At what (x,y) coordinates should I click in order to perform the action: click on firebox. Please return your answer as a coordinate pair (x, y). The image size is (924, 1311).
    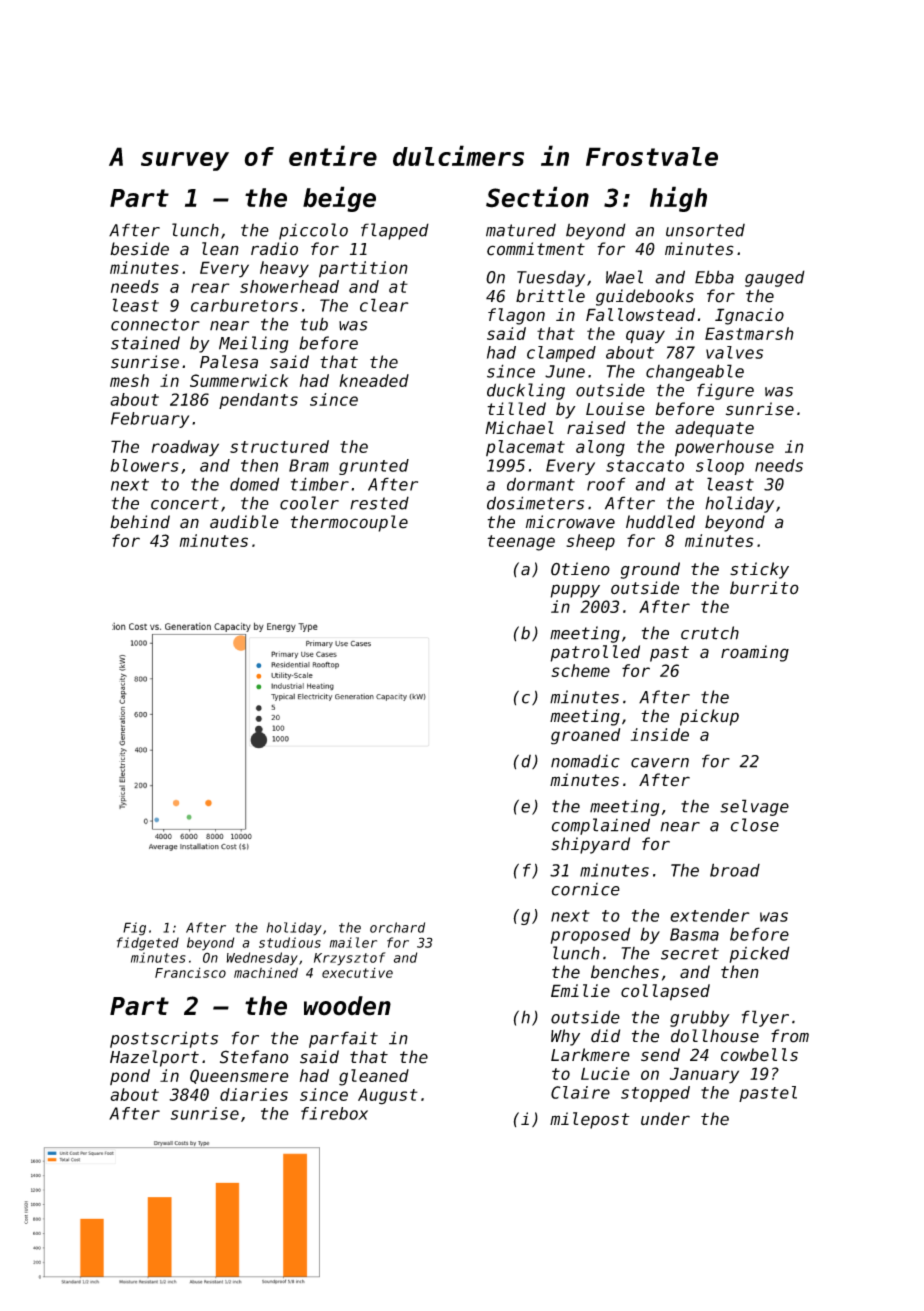
    Looking at the image, I should click on (334, 1113).
